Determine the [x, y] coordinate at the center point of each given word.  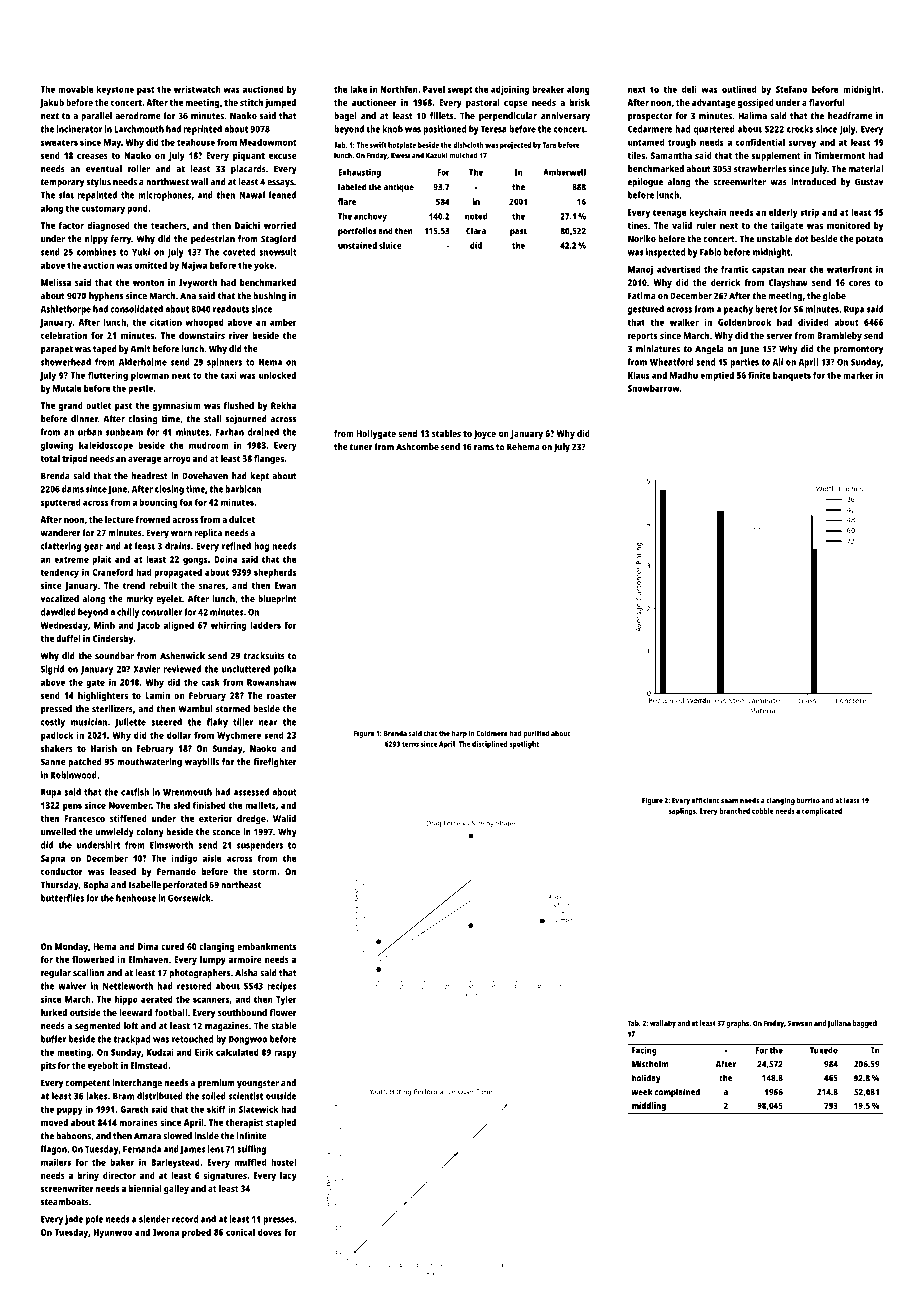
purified [536, 734]
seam [729, 801]
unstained [357, 245]
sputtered [60, 503]
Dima [148, 946]
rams [484, 448]
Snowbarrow [654, 388]
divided [813, 322]
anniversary [565, 117]
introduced [813, 182]
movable [76, 89]
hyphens [106, 297]
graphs [738, 1024]
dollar [179, 735]
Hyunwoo [113, 1233]
